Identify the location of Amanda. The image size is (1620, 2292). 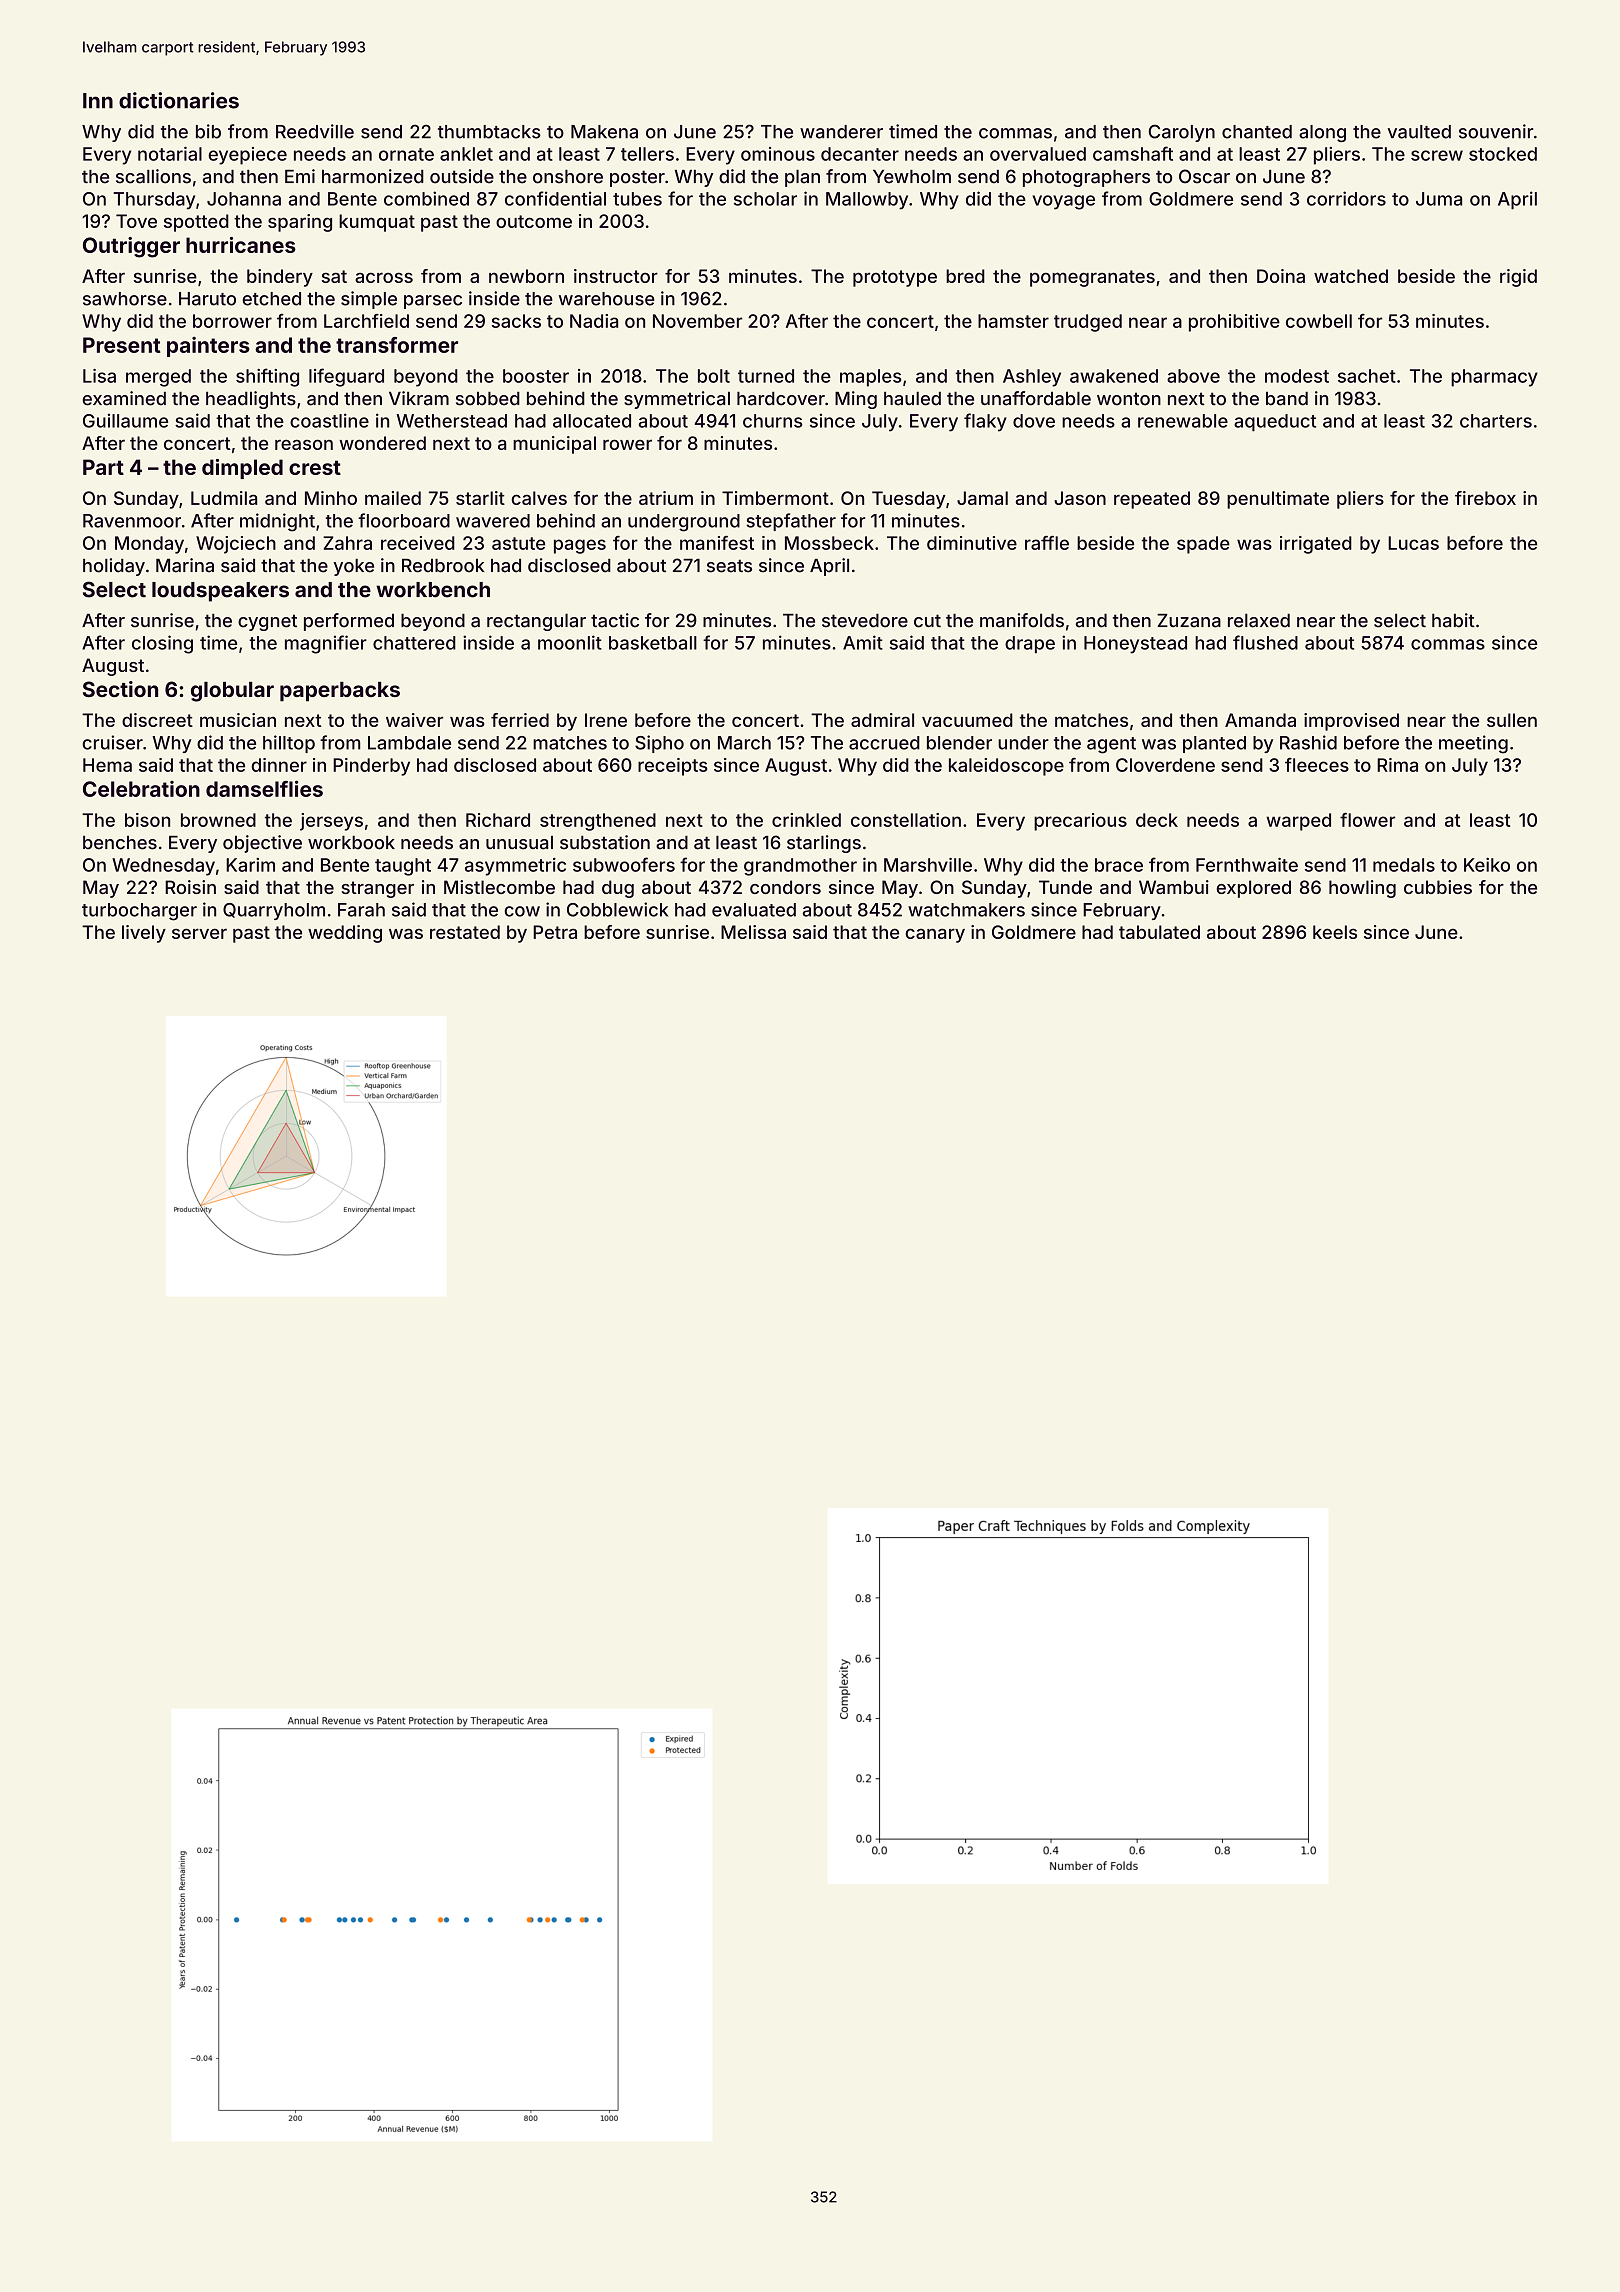
(1260, 720).
